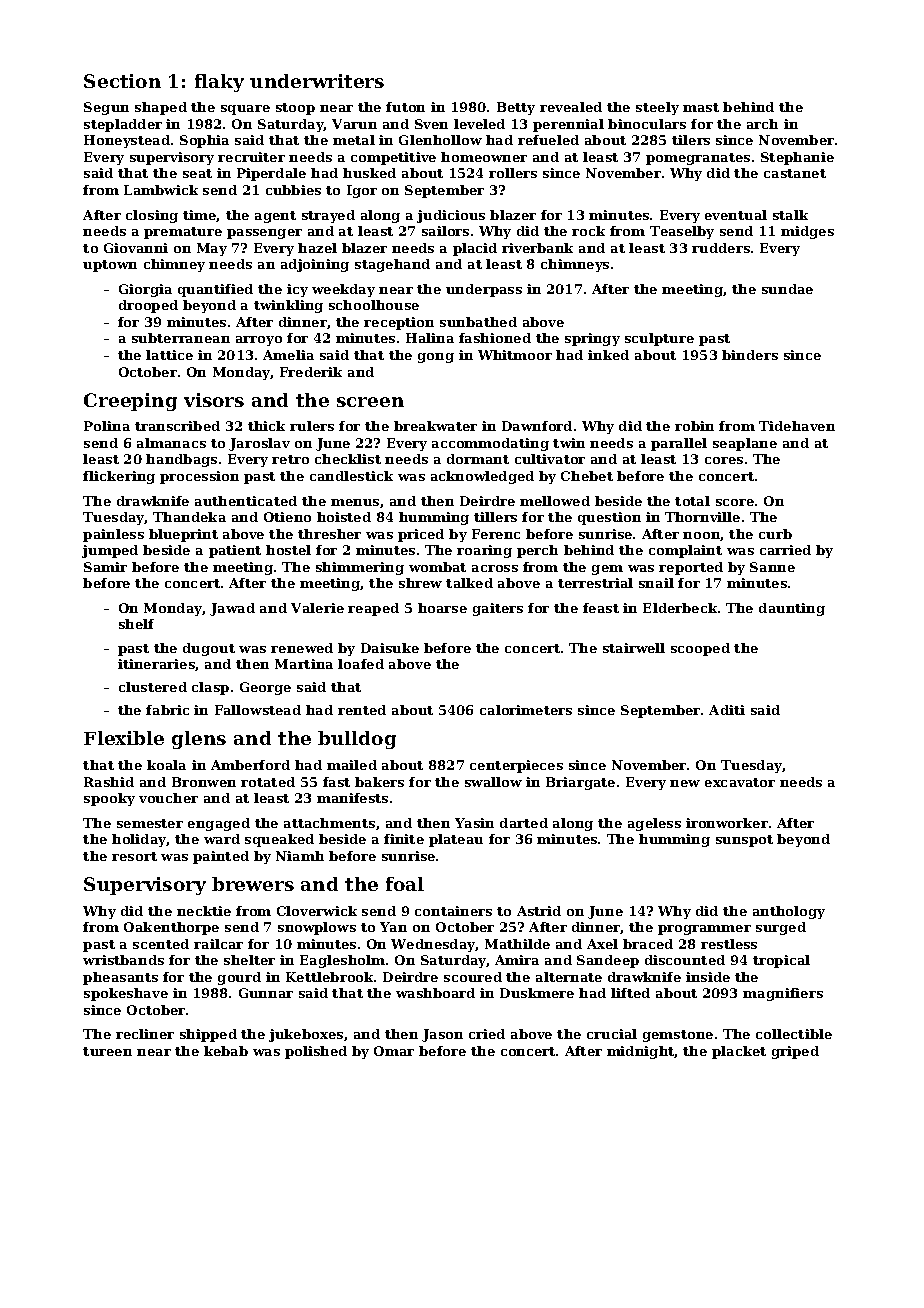 Image resolution: width=924 pixels, height=1308 pixels. What do you see at coordinates (266, 993) in the document?
I see `Gunnar` at bounding box center [266, 993].
